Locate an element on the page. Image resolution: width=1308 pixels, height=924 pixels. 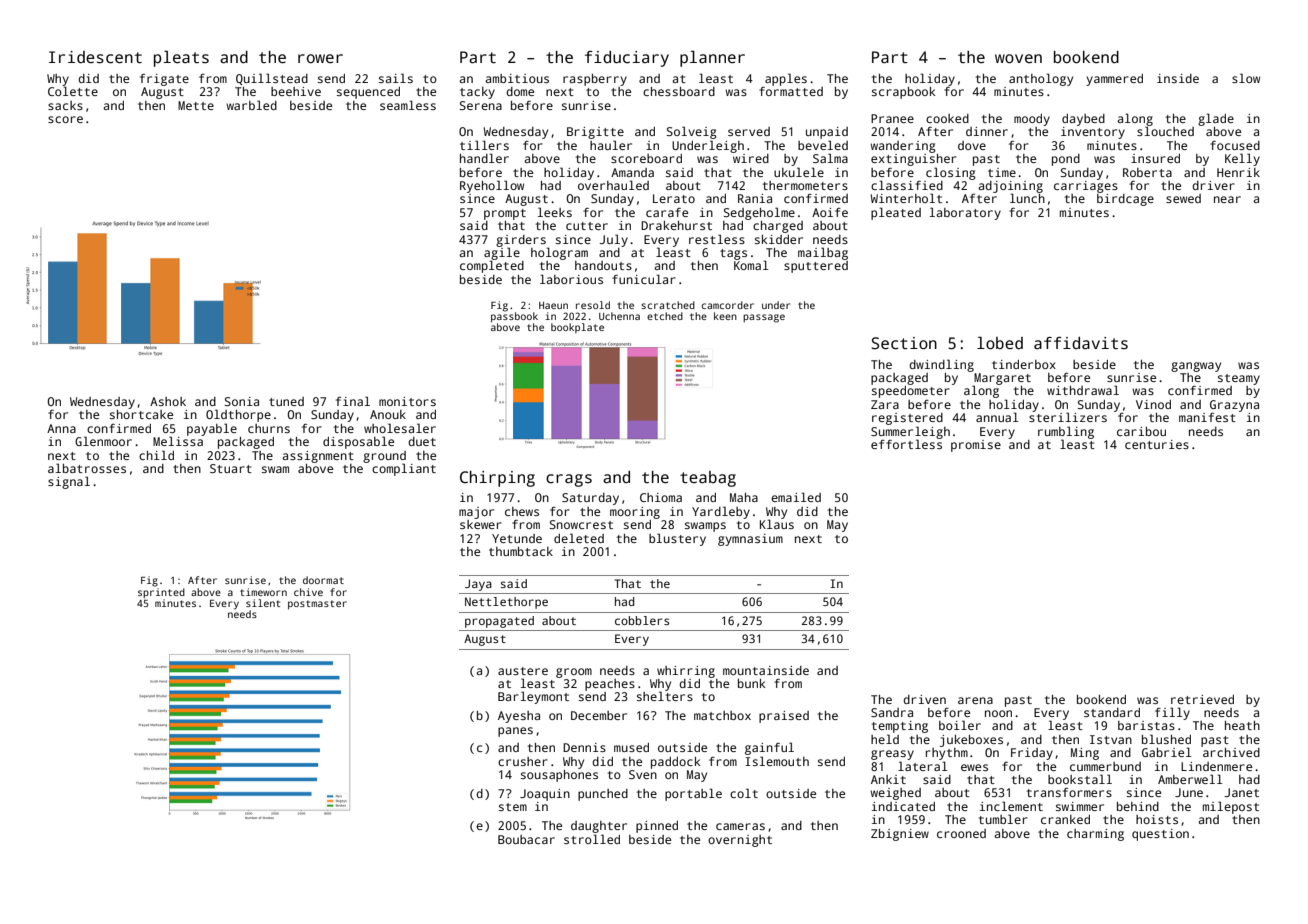
Sonia is located at coordinates (242, 401).
